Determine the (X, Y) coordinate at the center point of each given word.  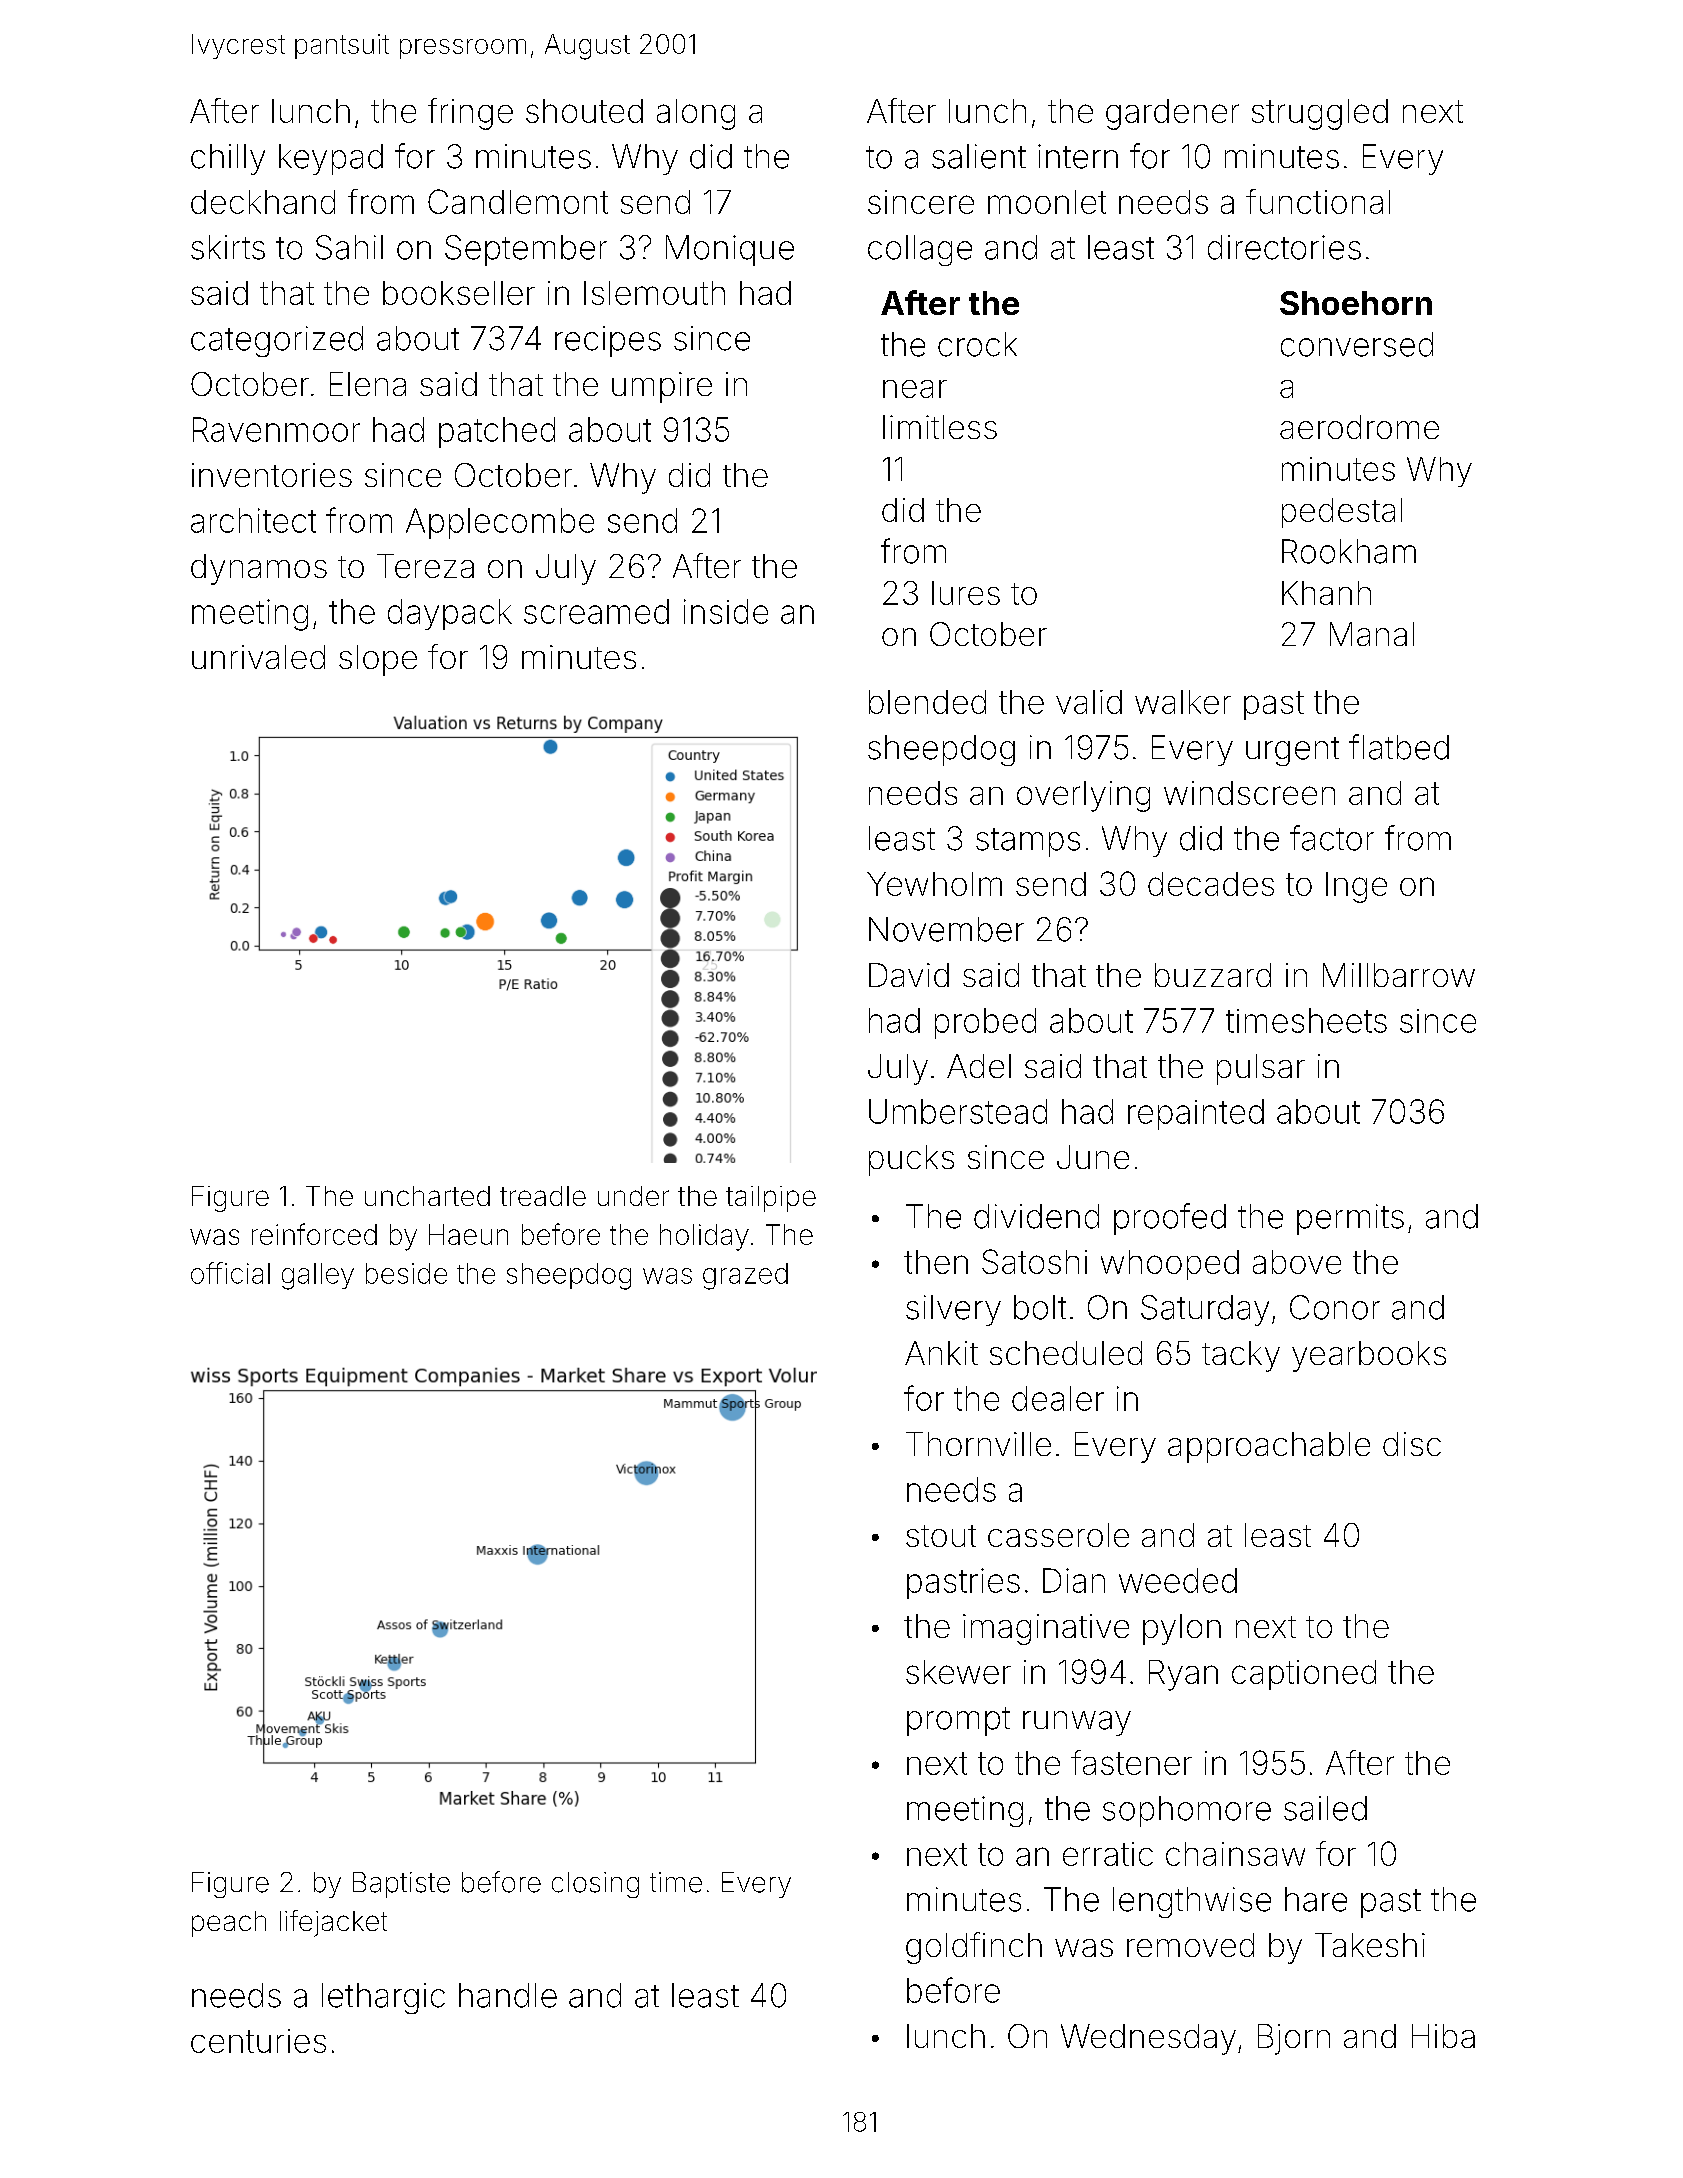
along (696, 114)
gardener (1172, 114)
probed (985, 1023)
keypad (331, 159)
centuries (258, 2041)
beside (406, 1273)
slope (378, 660)
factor (1332, 838)
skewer (958, 1672)
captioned (1304, 1675)
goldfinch (974, 1948)
